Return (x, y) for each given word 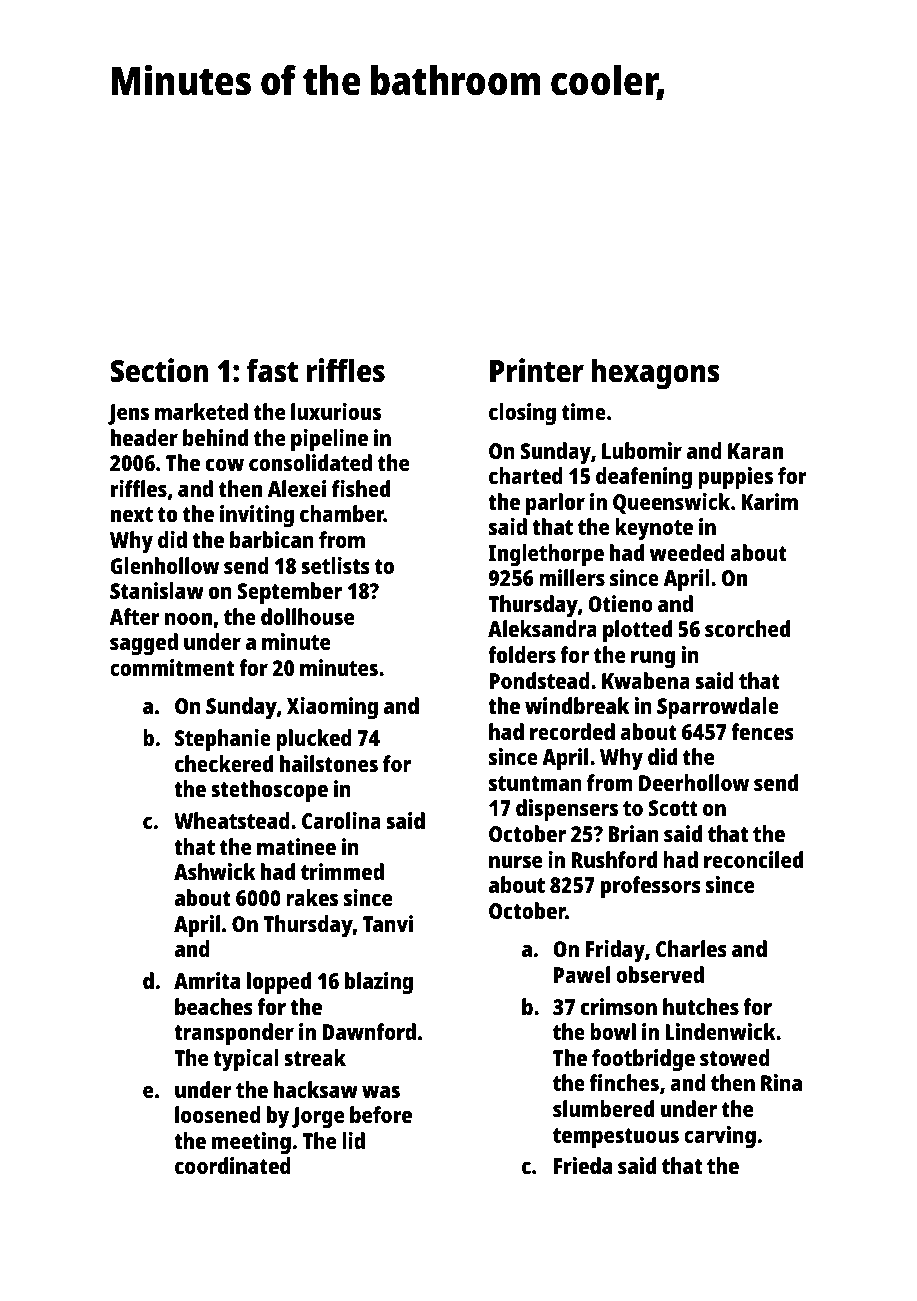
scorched (747, 628)
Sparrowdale (718, 708)
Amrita (207, 980)
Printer (537, 370)
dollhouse (307, 616)
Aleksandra (542, 628)
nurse (515, 861)
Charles (691, 948)
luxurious (336, 411)
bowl (613, 1031)
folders (522, 654)
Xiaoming (332, 708)
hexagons (655, 374)
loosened (218, 1114)
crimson (619, 1006)
